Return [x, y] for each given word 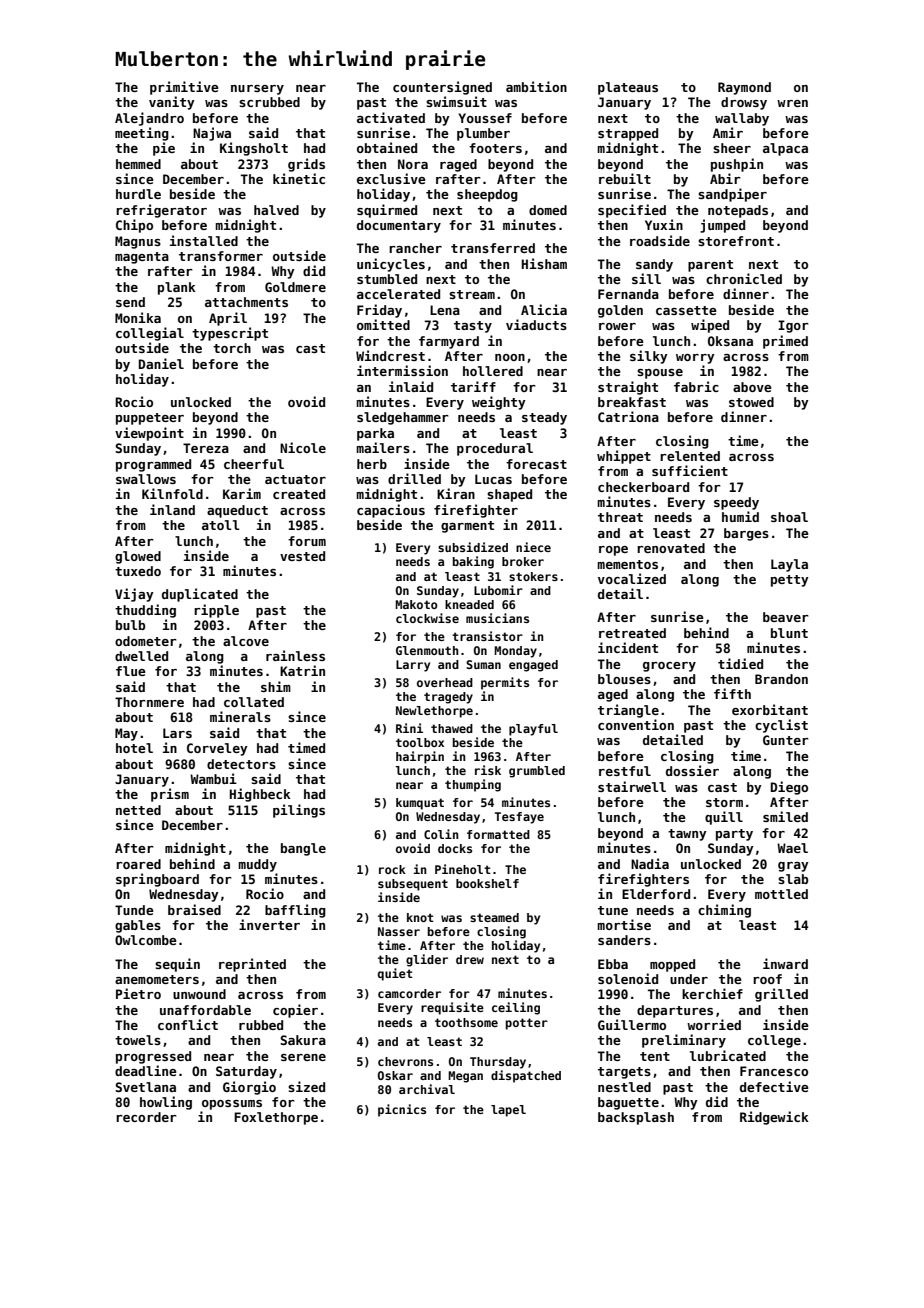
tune [613, 910]
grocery [669, 667]
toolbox [420, 742]
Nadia [650, 863]
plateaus [628, 88]
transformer [221, 256]
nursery [257, 90]
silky [649, 357]
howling [166, 1103]
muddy [257, 865]
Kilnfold [172, 493]
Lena [445, 310]
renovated [671, 548]
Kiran [456, 493]
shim [276, 686]
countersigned [442, 88]
